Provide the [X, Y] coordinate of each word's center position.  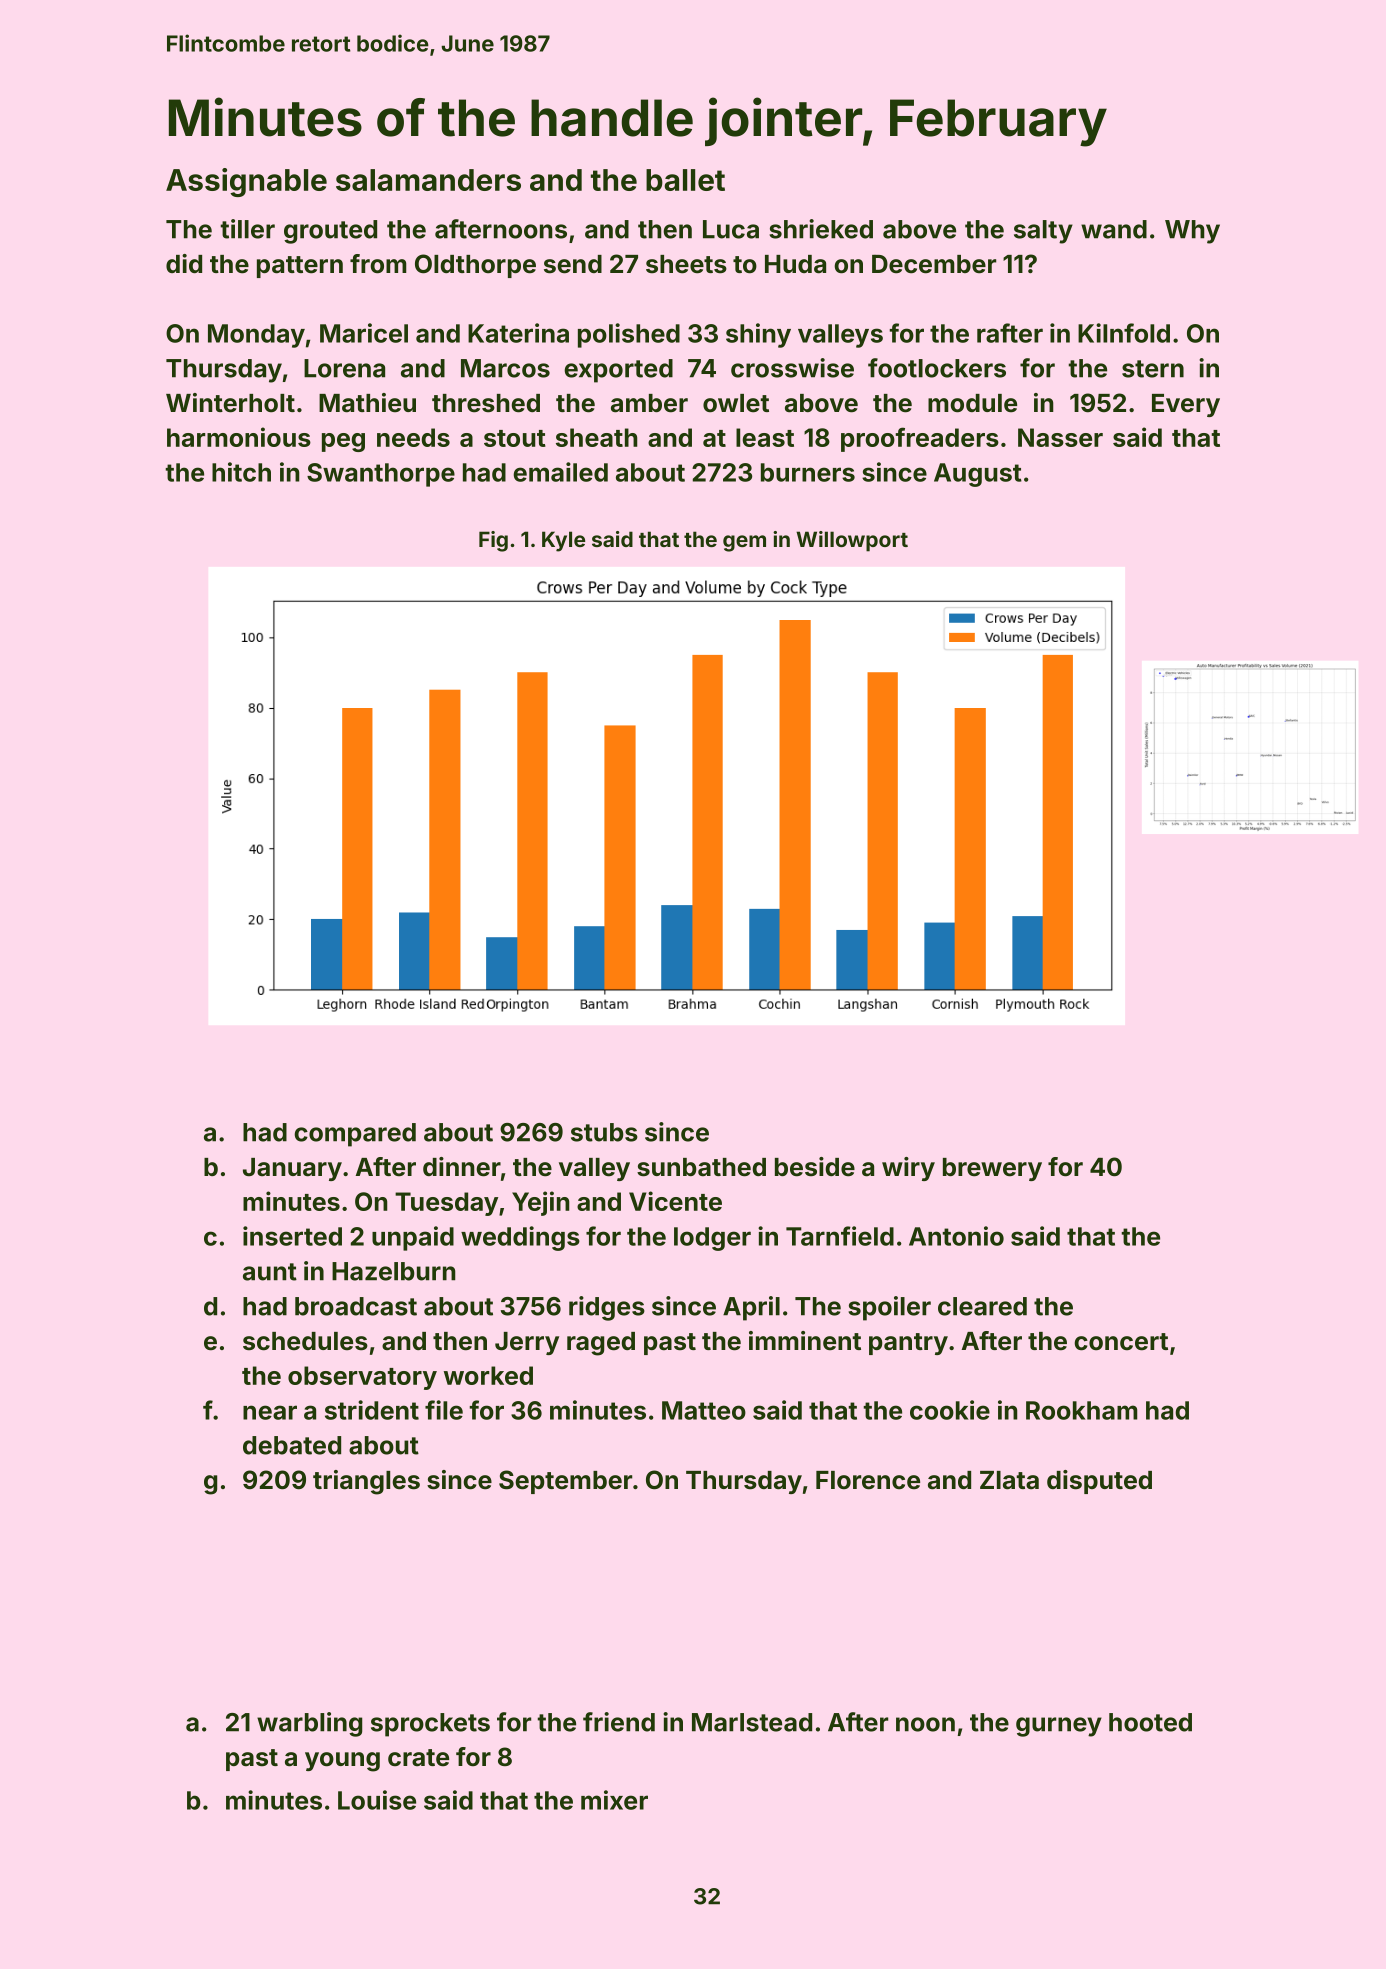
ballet [685, 180]
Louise [377, 1800]
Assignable [246, 182]
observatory [362, 1378]
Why [1192, 232]
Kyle [563, 541]
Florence [868, 1480]
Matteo [704, 1410]
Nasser [1060, 437]
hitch [241, 472]
